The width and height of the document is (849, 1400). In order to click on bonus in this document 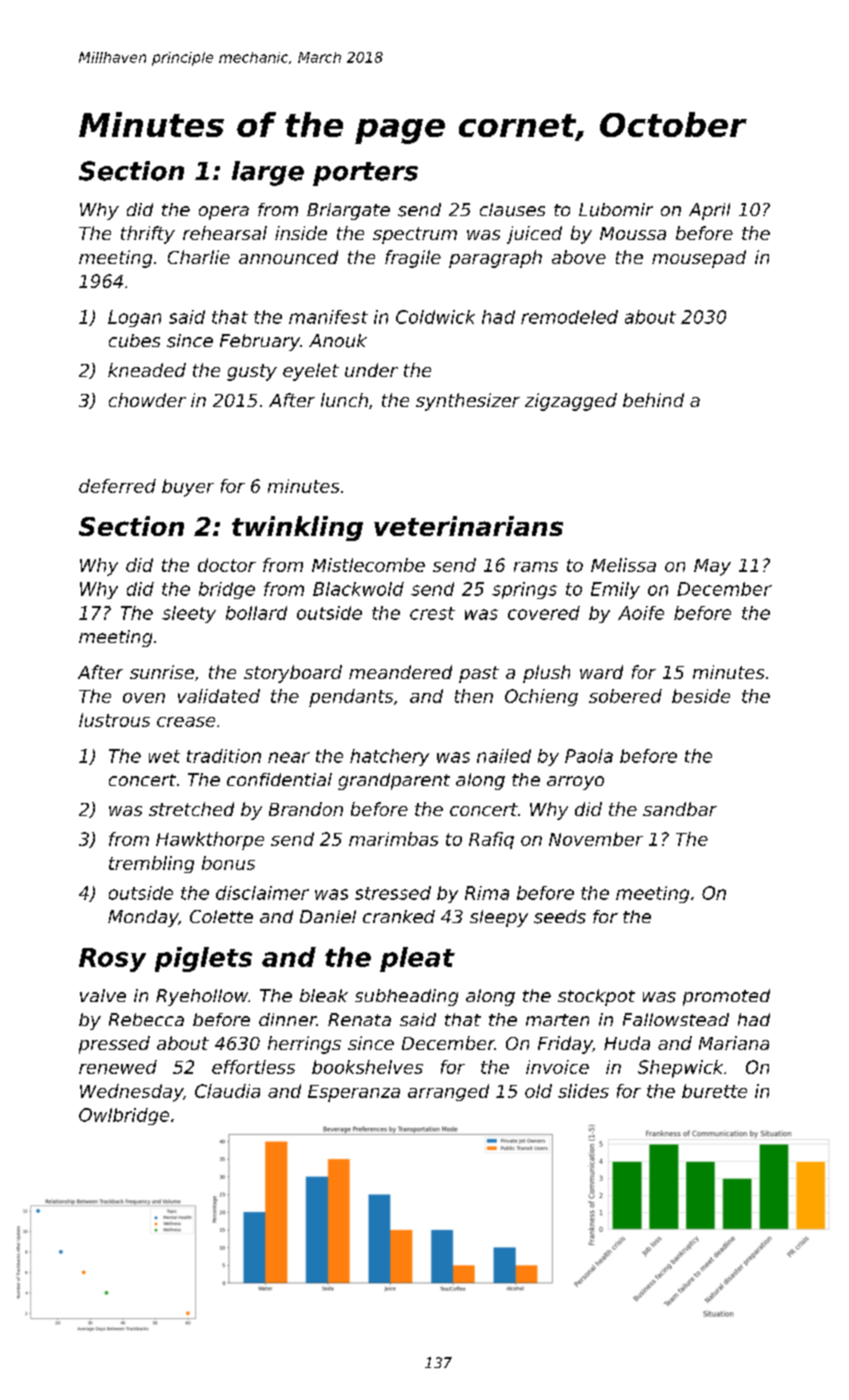, I will do `click(228, 863)`.
